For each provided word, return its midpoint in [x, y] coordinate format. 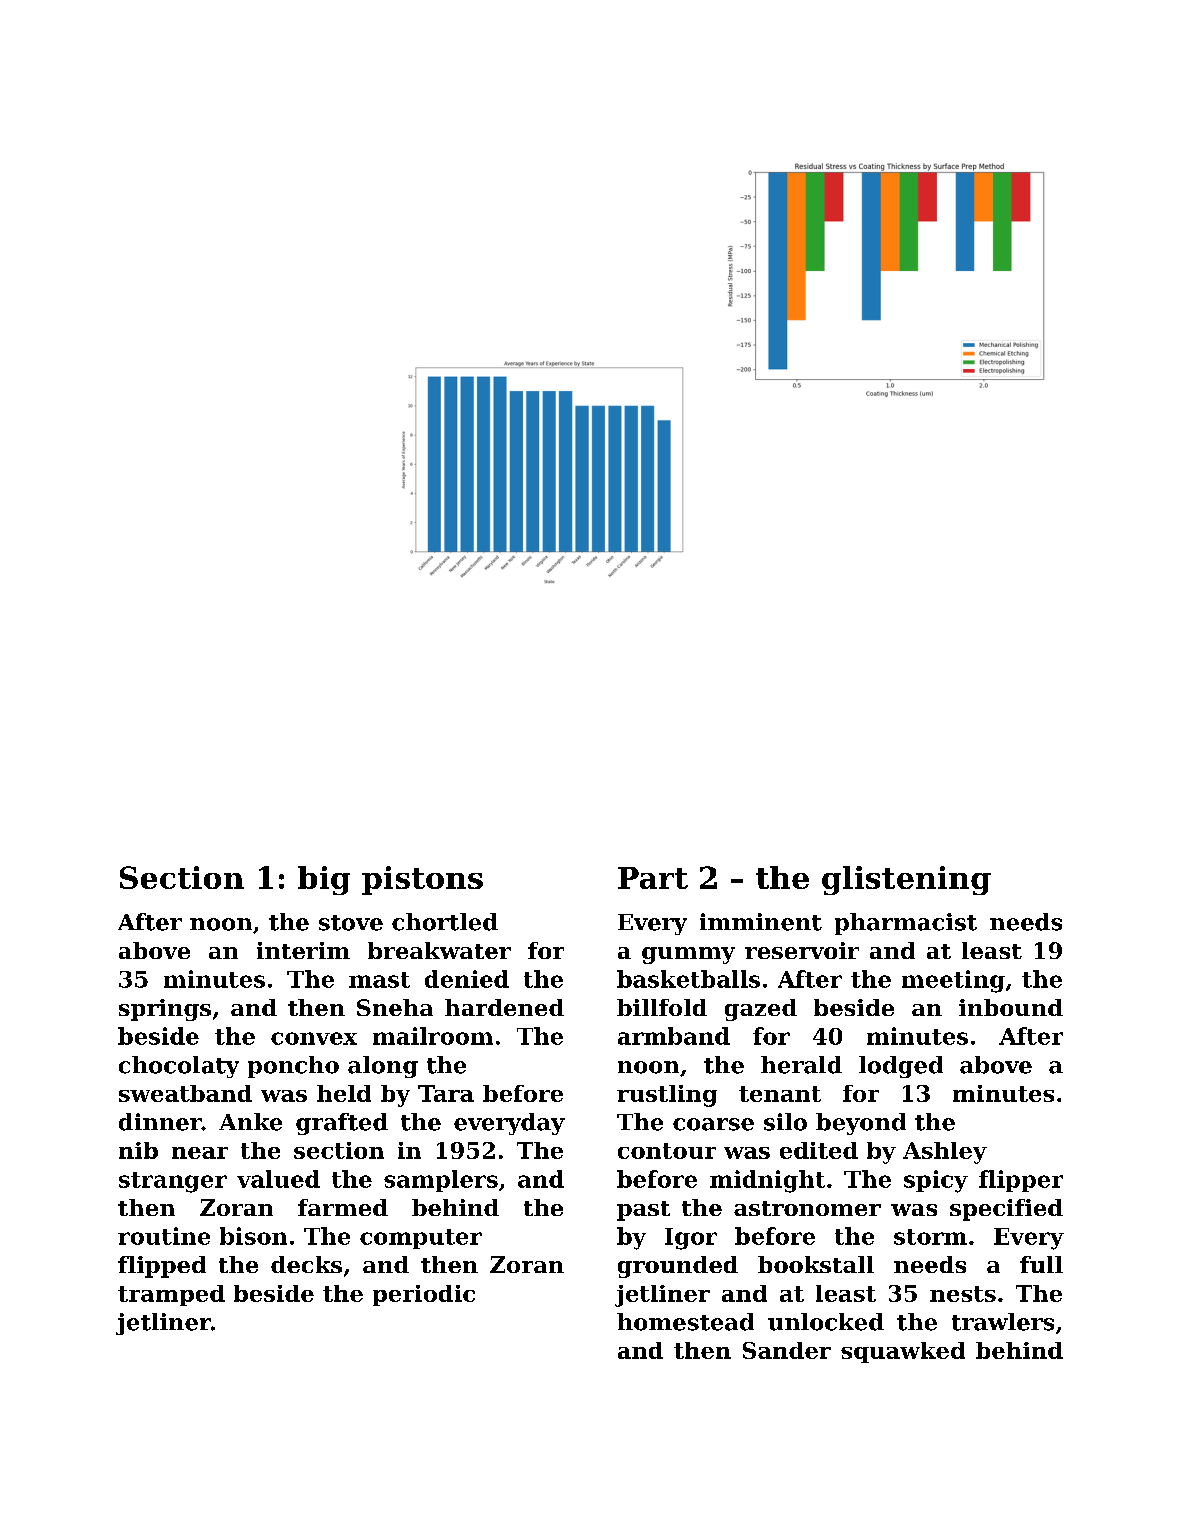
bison [253, 1236]
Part [653, 878]
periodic [424, 1295]
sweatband [185, 1093]
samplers [441, 1181]
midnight [767, 1181]
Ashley [945, 1153]
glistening [906, 880]
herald [801, 1065]
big [324, 880]
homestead [685, 1322]
